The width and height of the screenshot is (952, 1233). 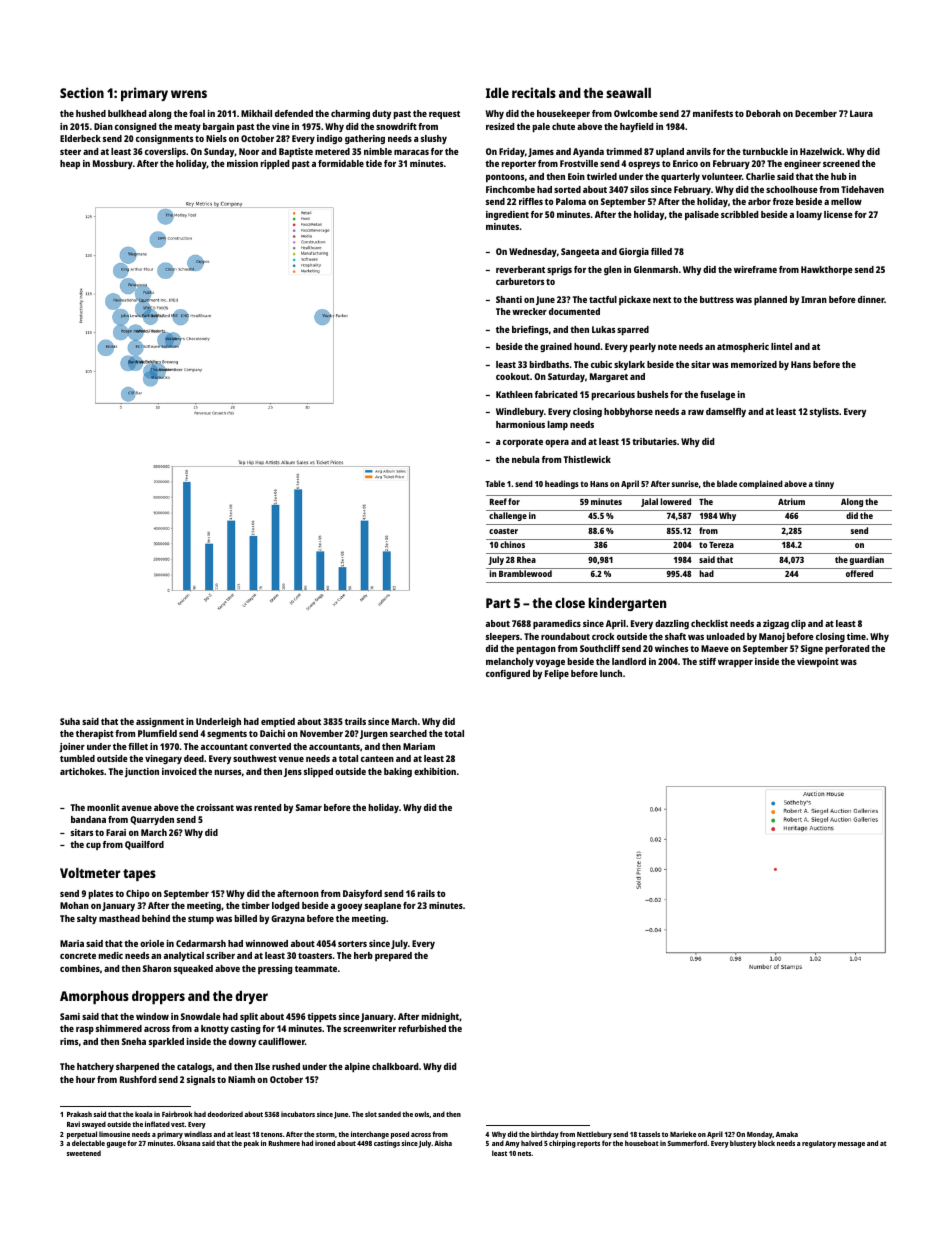 What do you see at coordinates (440, 1017) in the screenshot?
I see `midnight` at bounding box center [440, 1017].
